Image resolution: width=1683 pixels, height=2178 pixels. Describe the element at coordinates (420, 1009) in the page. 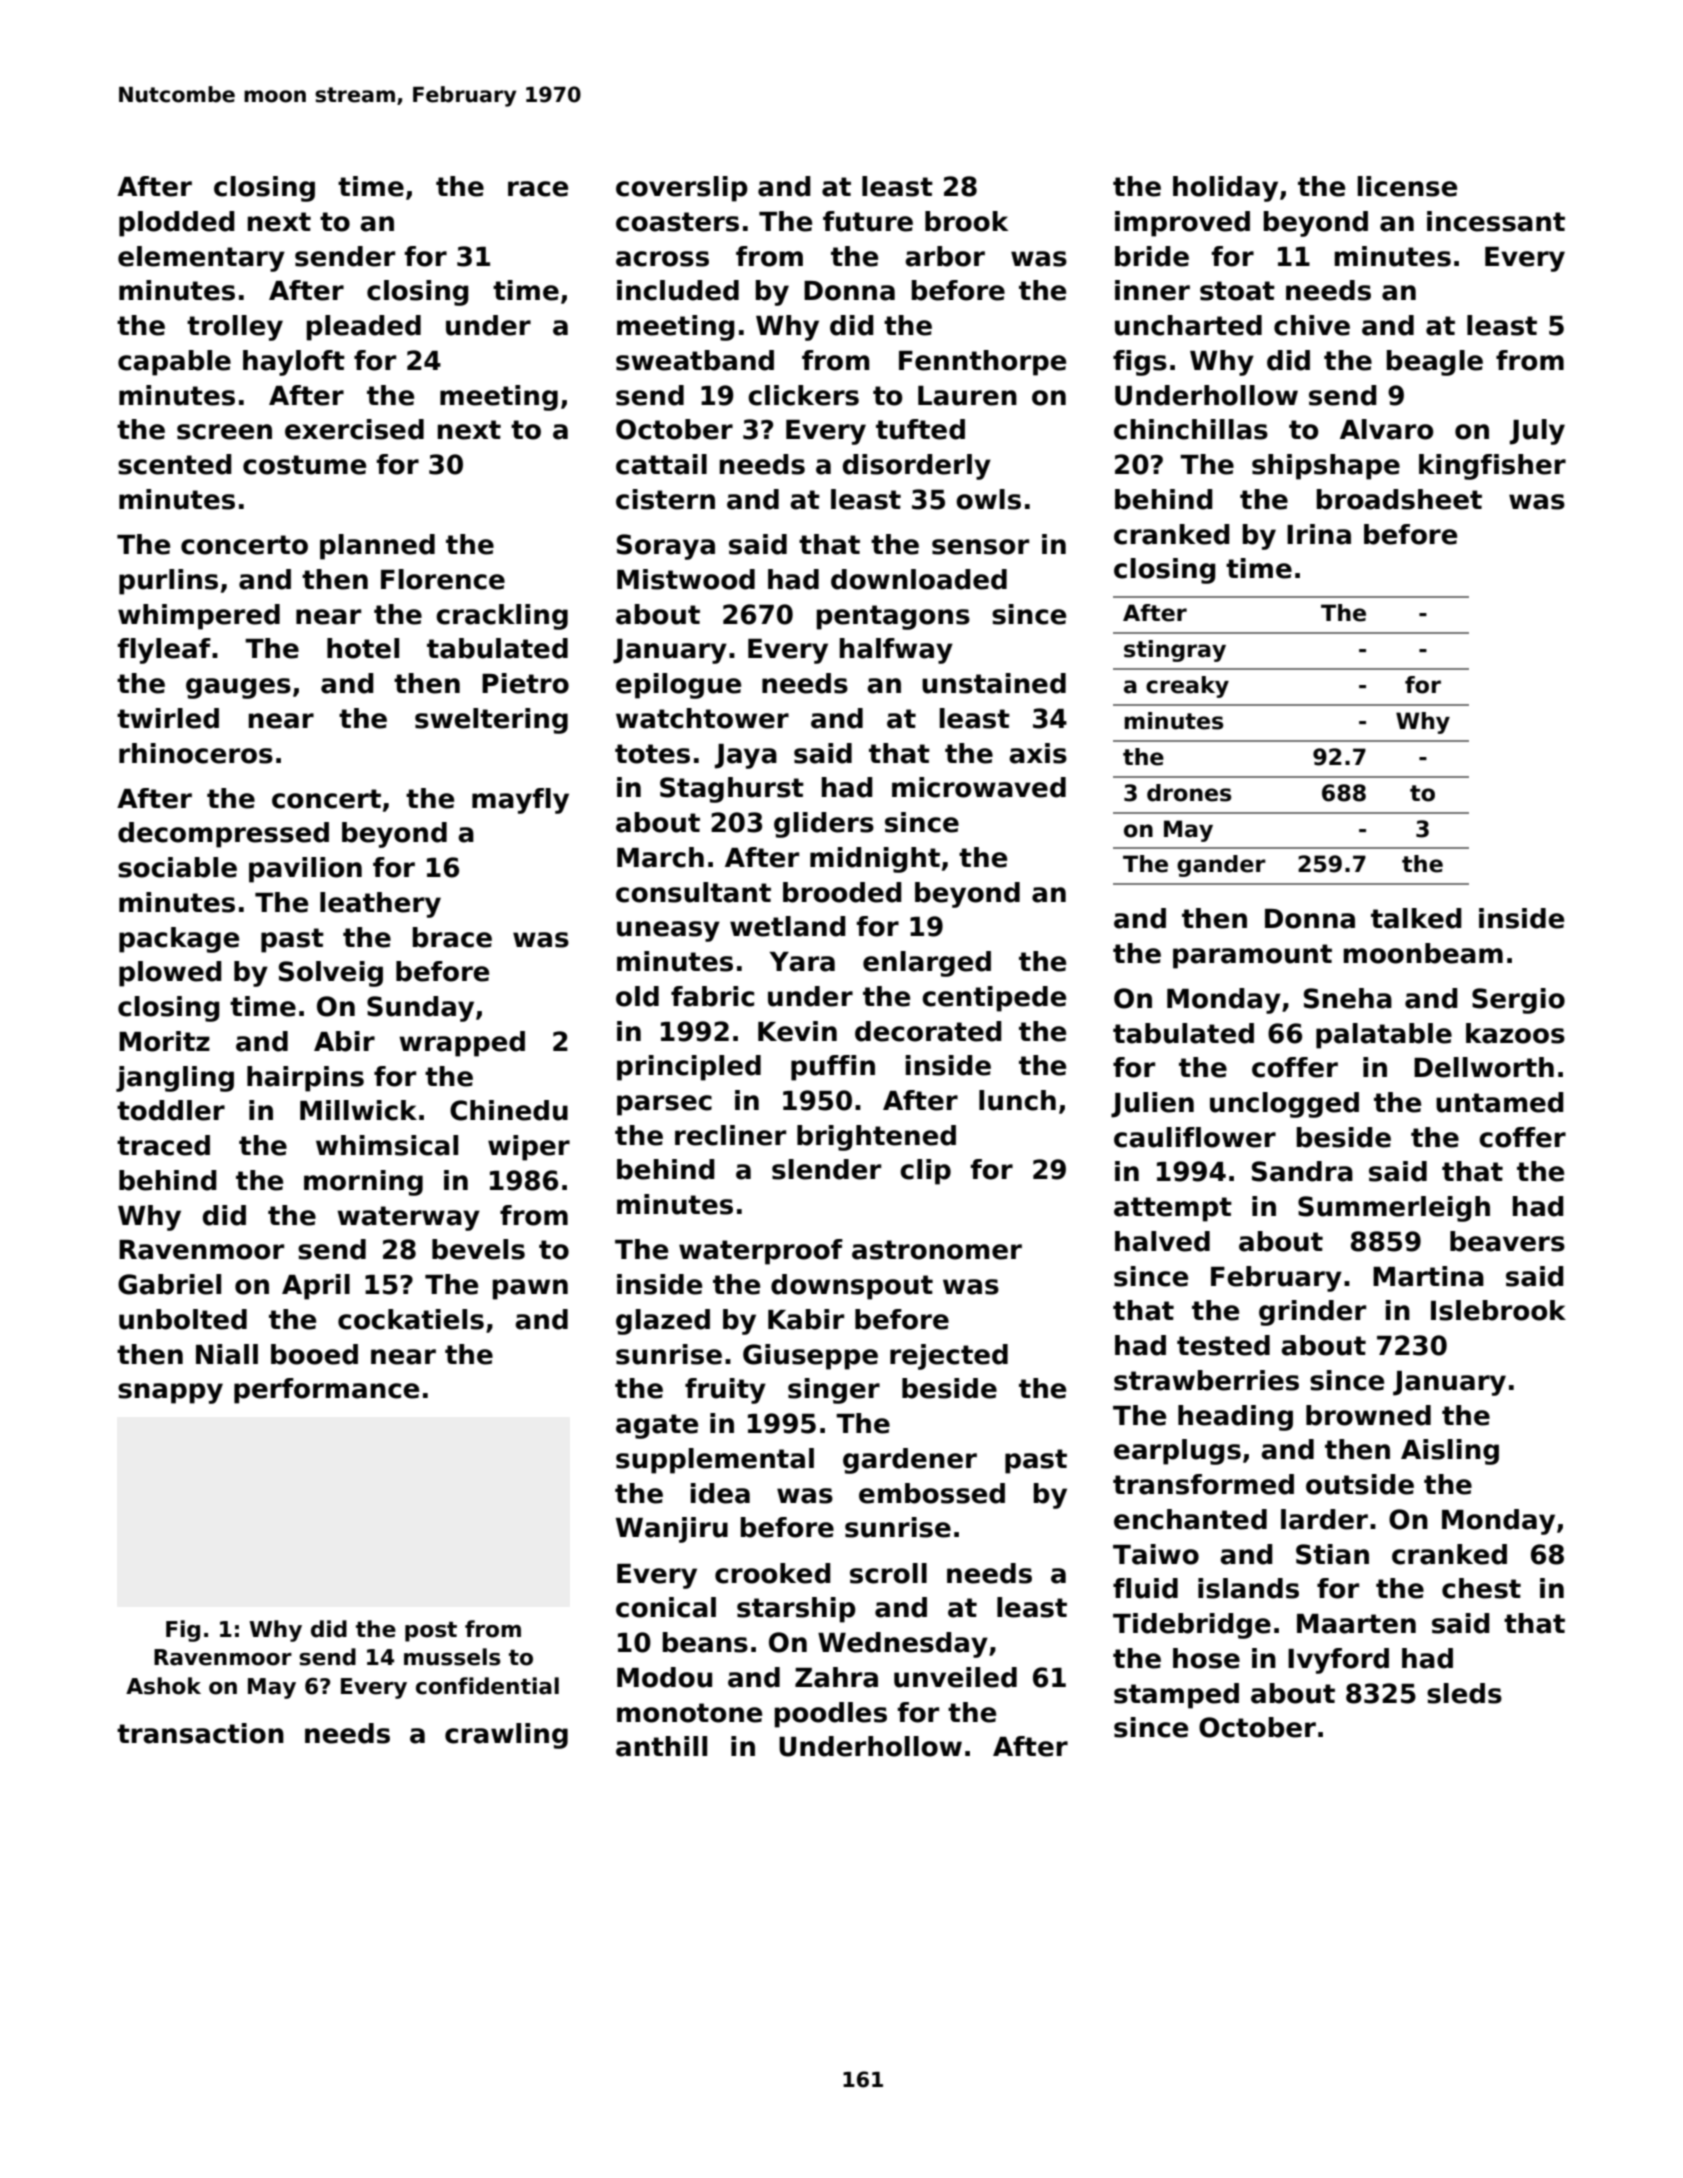

I see `Sunday` at that location.
